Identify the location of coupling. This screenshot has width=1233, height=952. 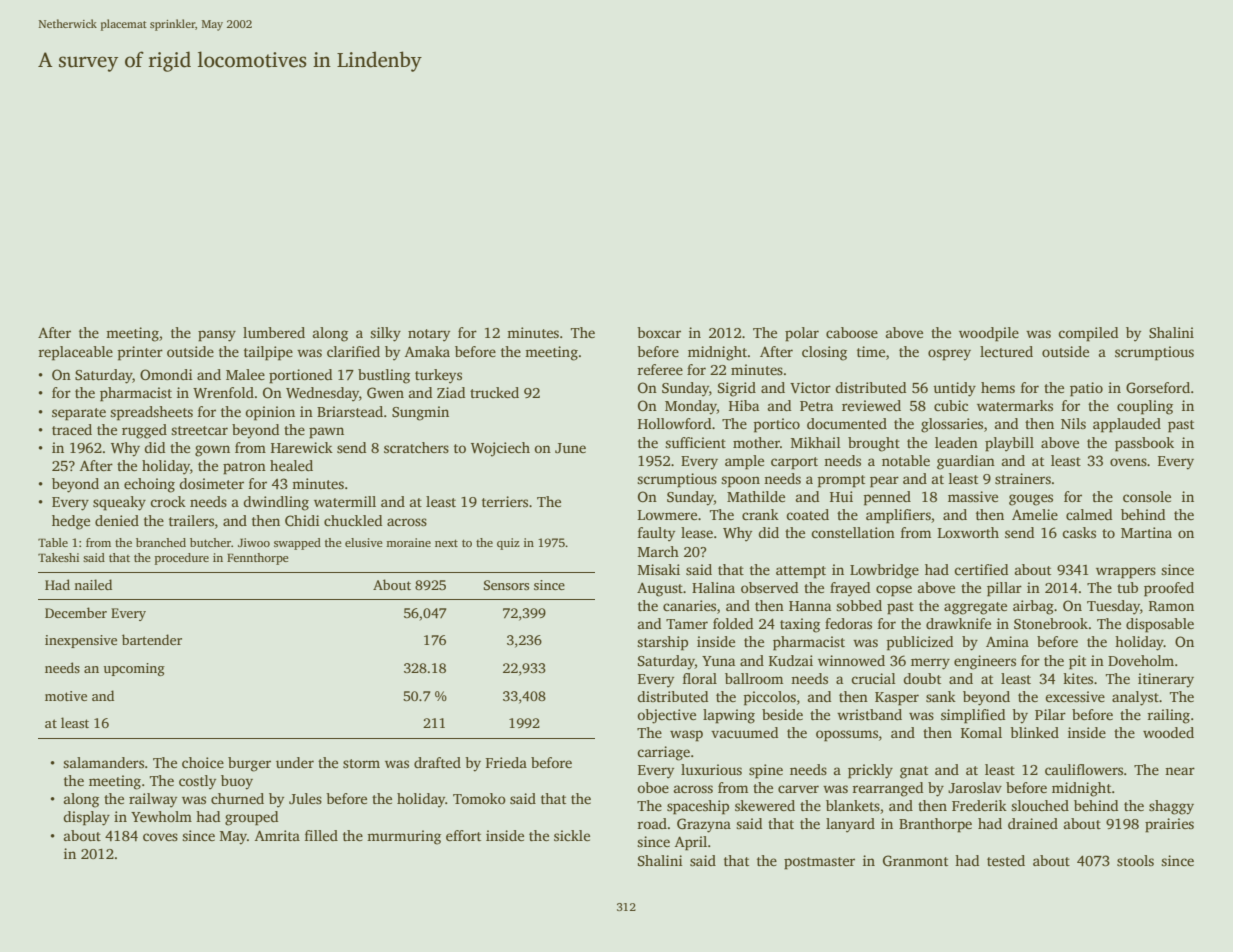
(1145, 407).
